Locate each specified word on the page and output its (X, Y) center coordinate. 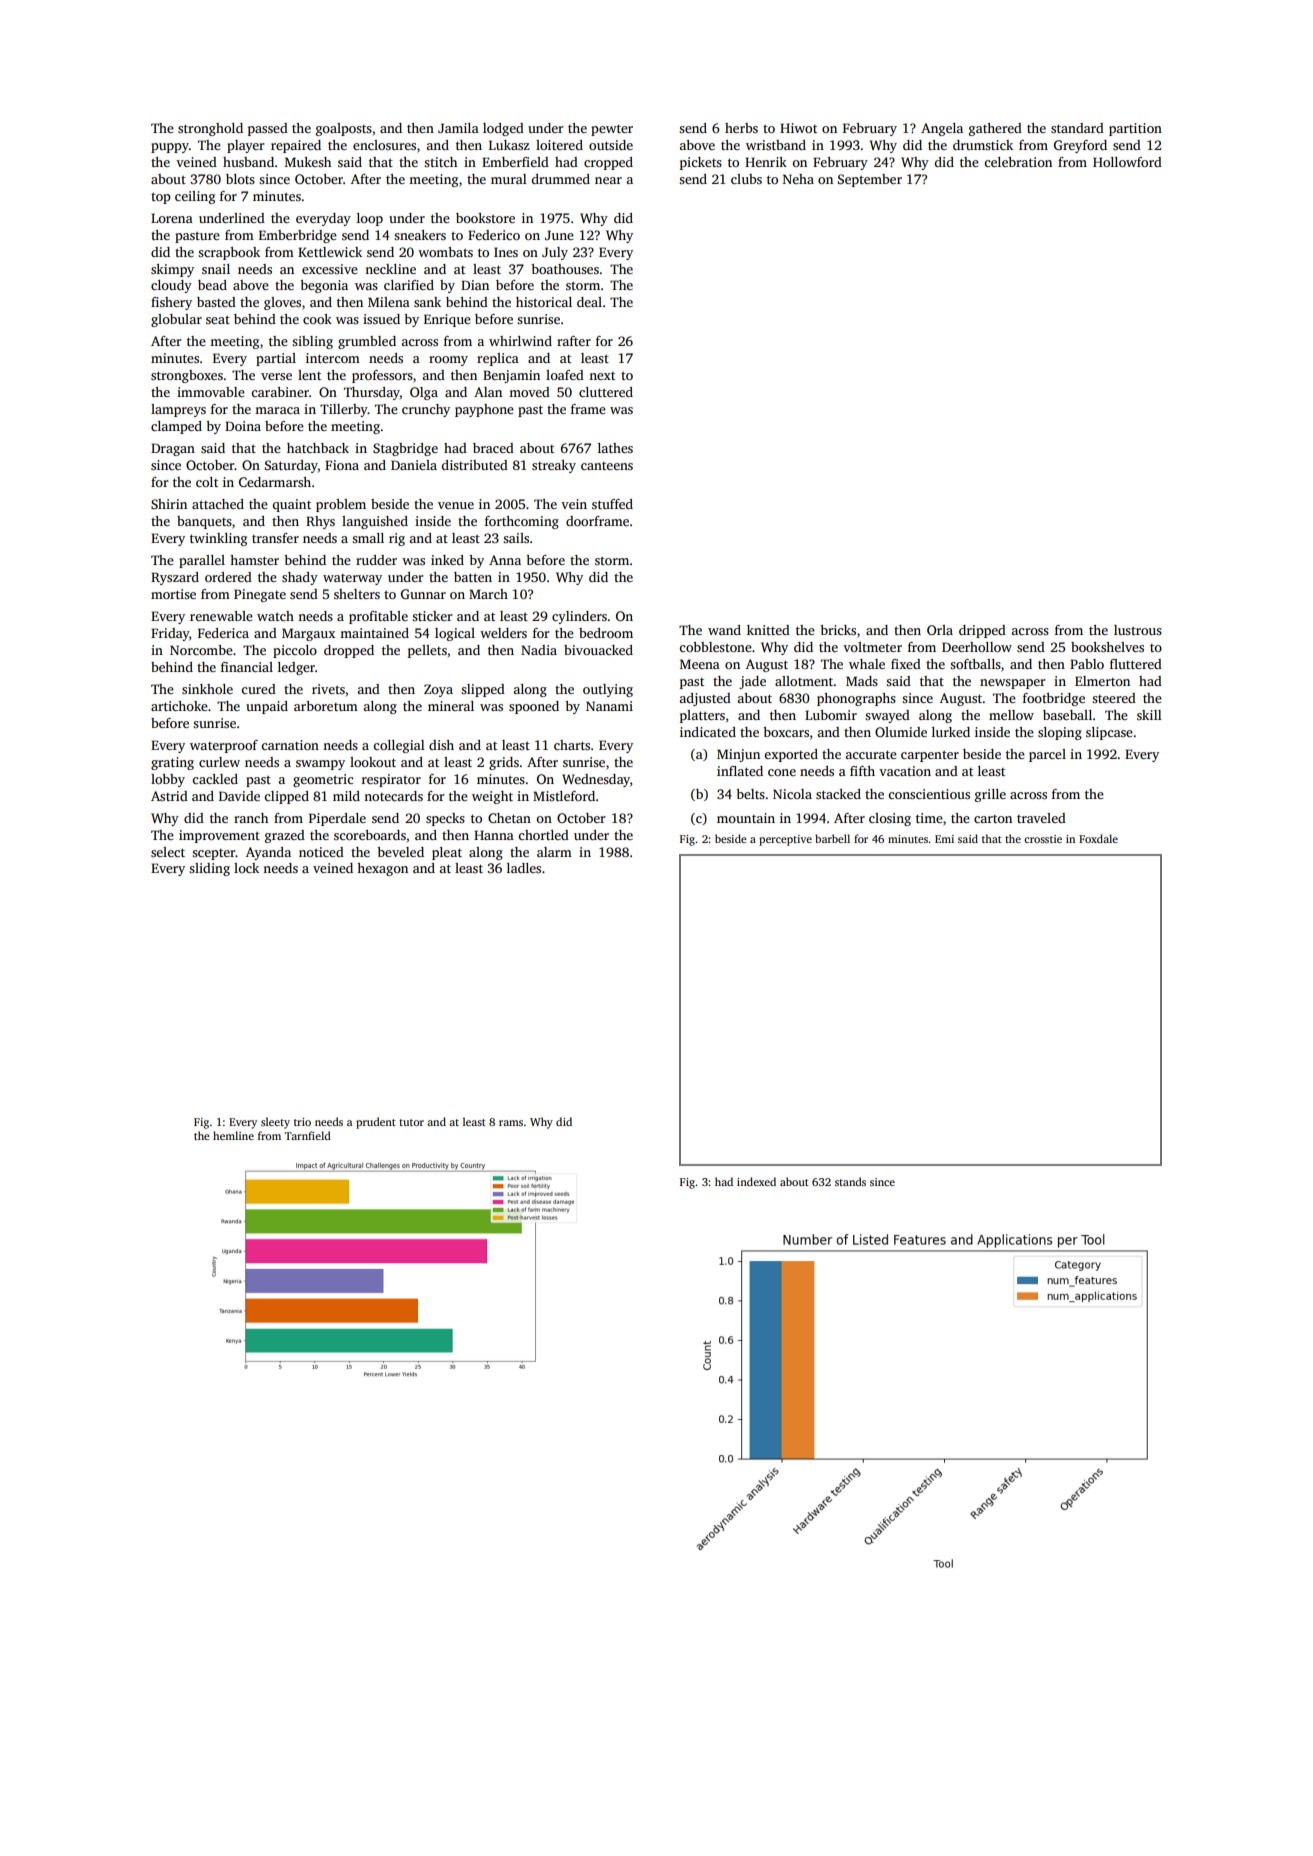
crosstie (1043, 839)
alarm (554, 852)
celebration (1018, 162)
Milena (389, 302)
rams (511, 1123)
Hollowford (1127, 162)
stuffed (612, 504)
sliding (209, 869)
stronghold (210, 129)
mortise (173, 594)
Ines (506, 252)
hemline (233, 1135)
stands (850, 1181)
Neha (798, 179)
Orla (940, 630)
